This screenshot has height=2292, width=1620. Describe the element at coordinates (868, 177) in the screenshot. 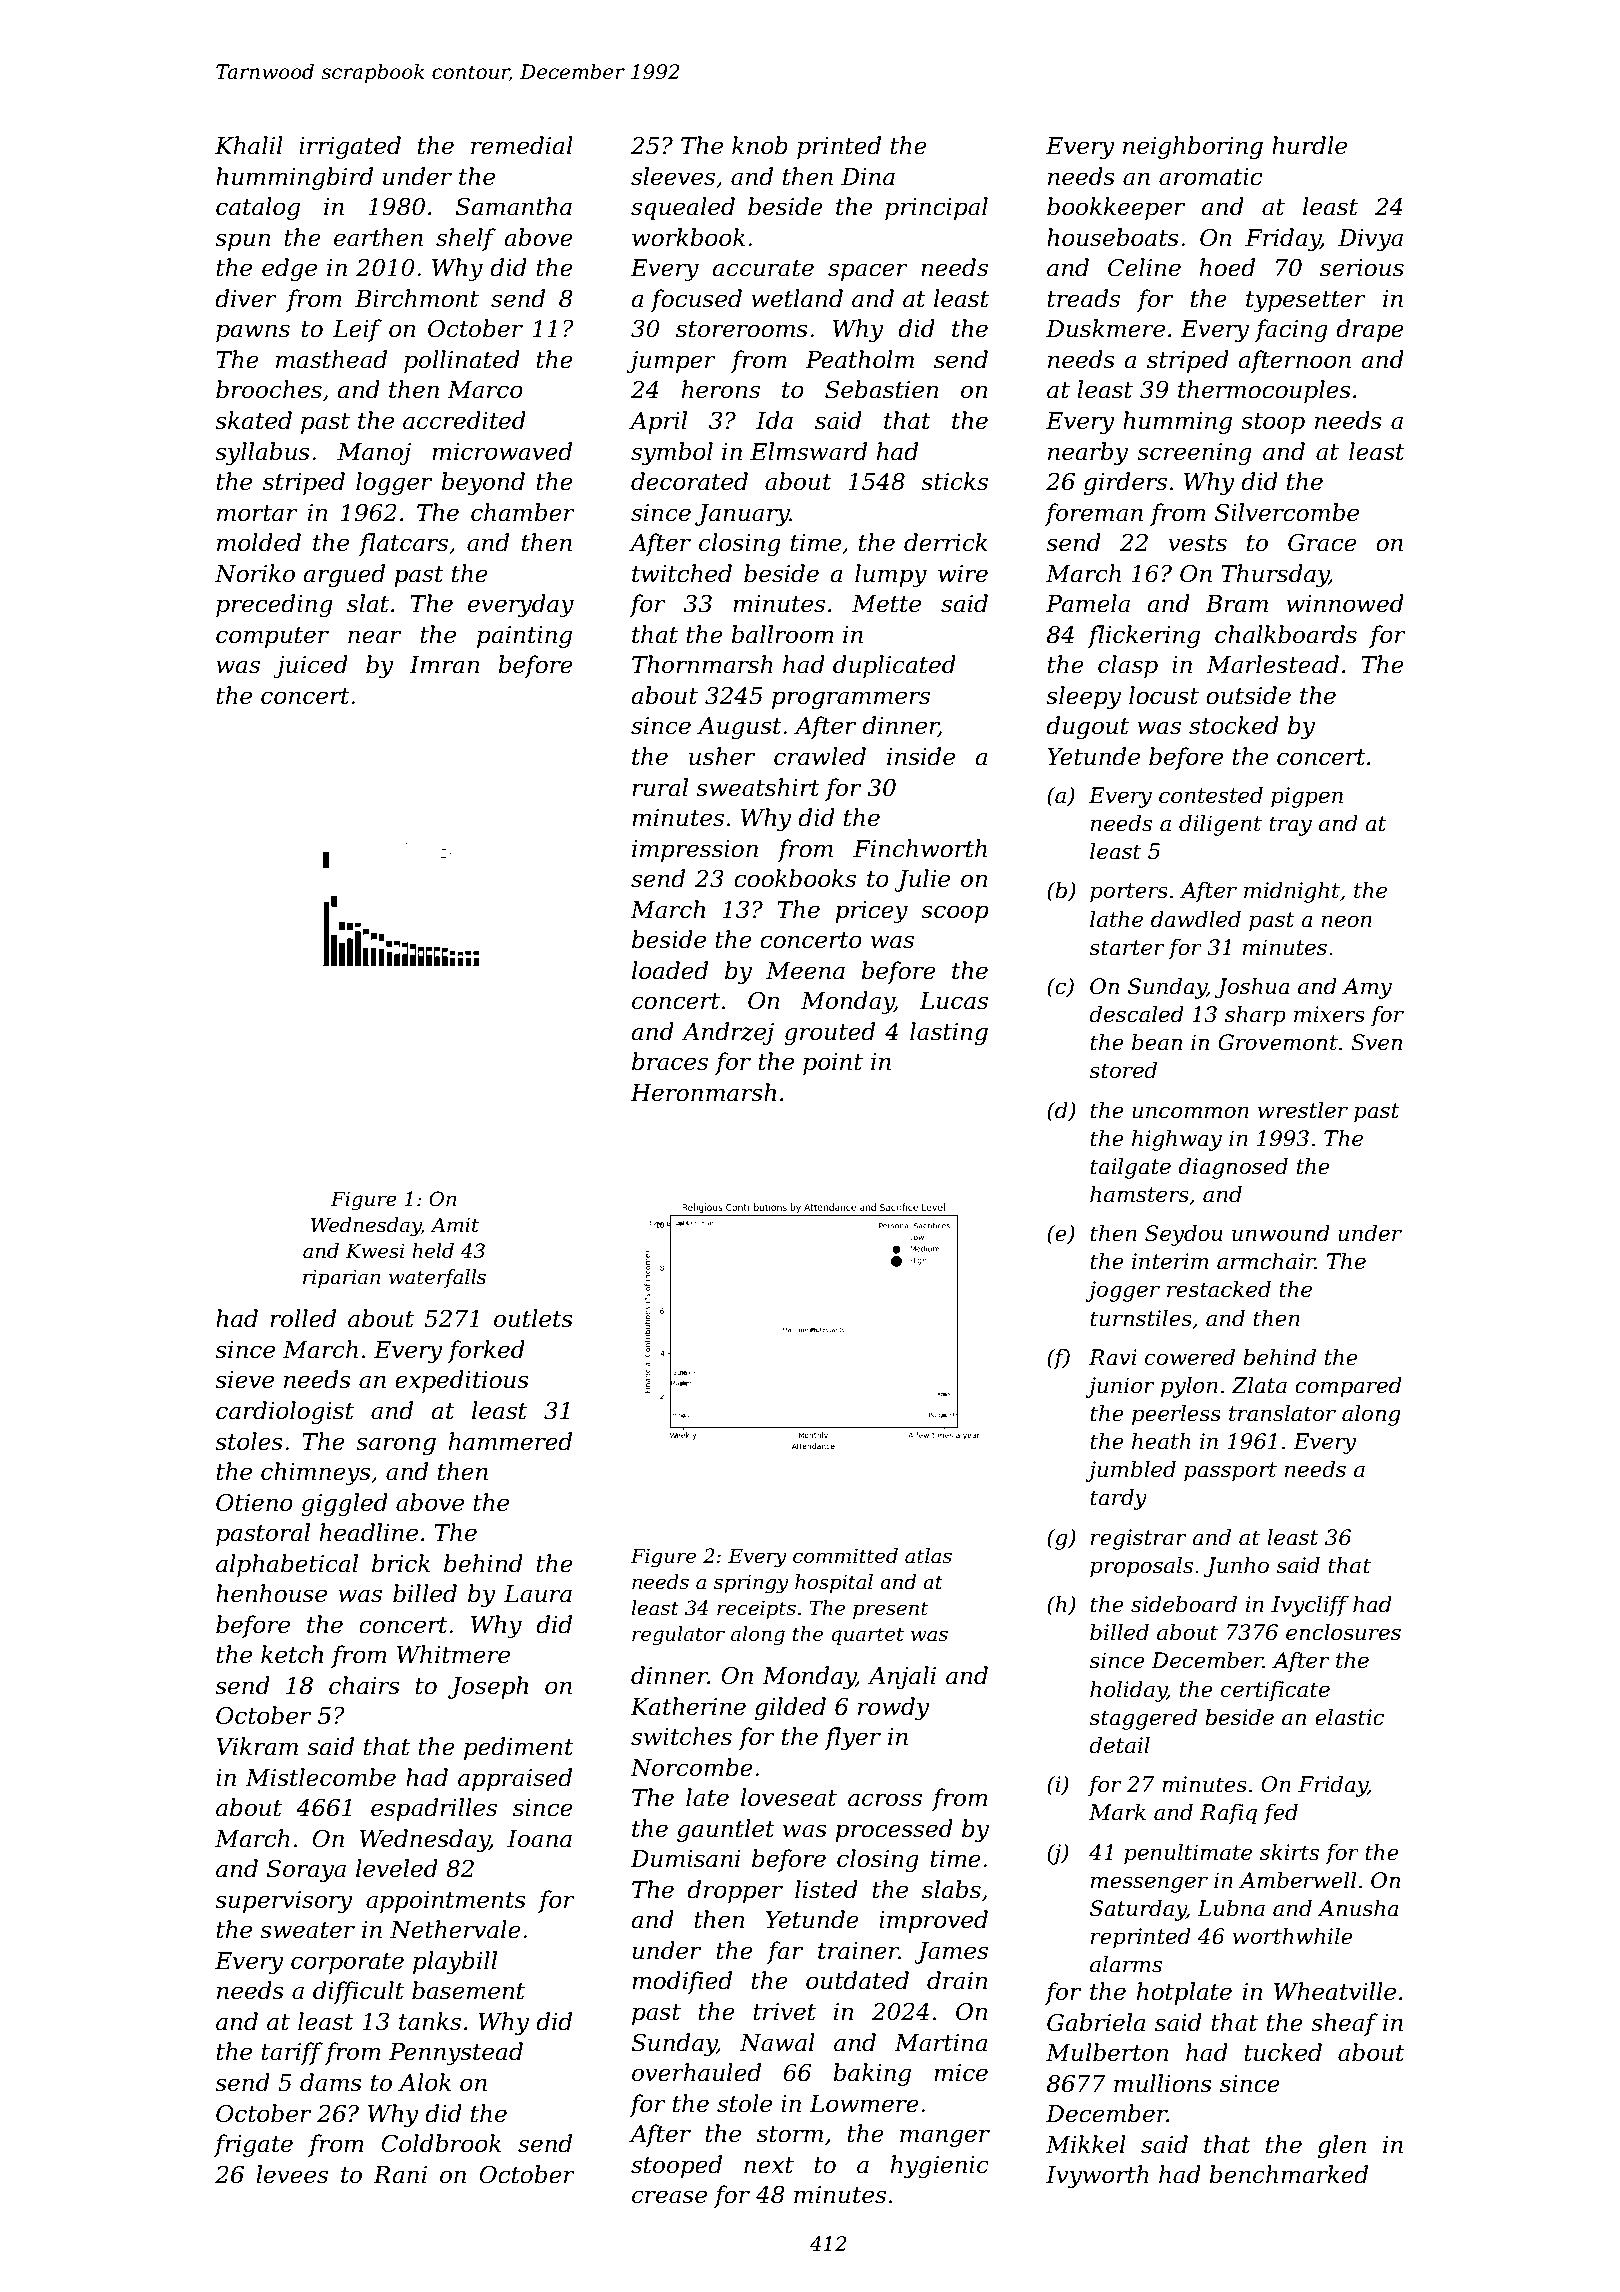

I see `Dina` at that location.
